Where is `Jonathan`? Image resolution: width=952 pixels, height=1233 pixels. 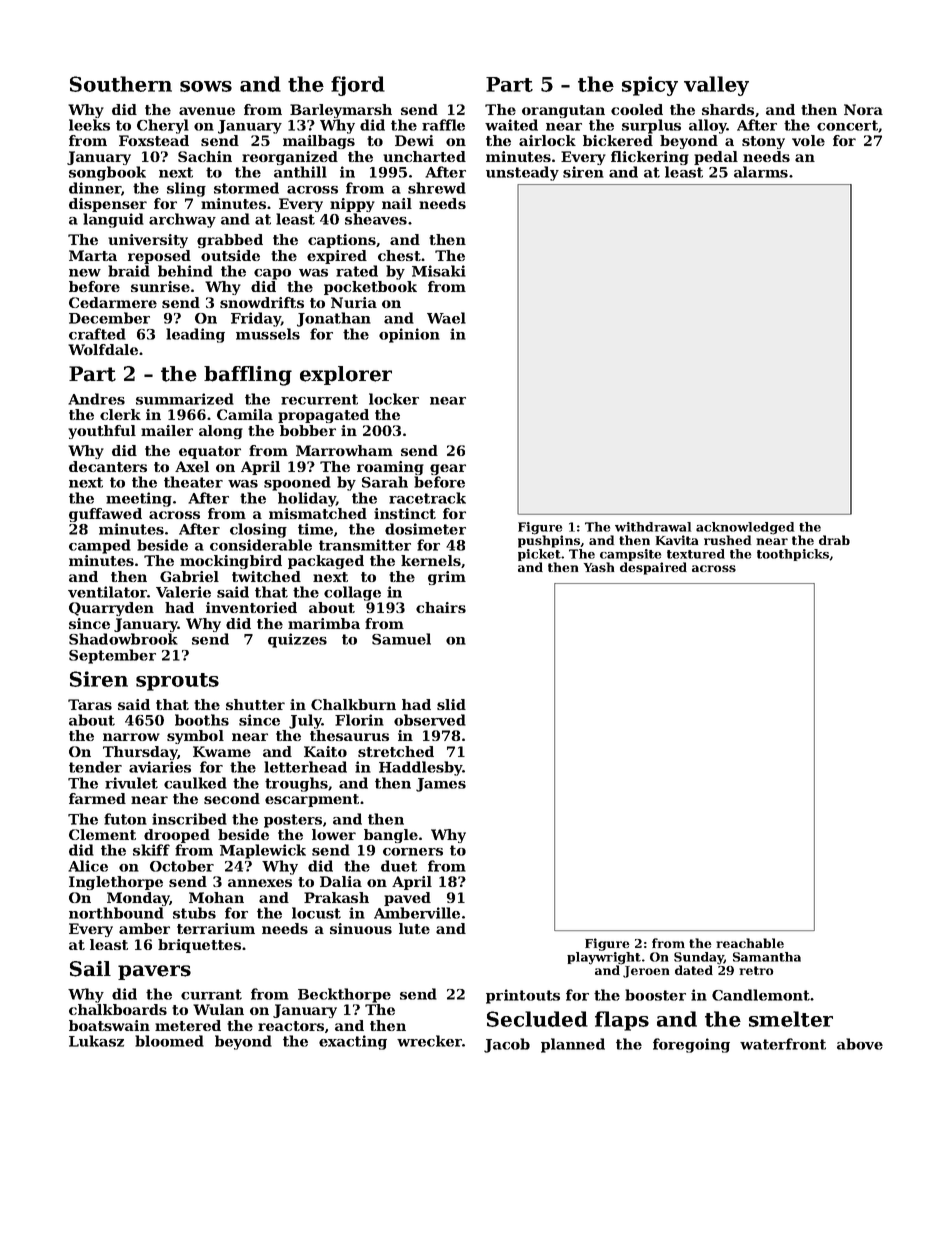
Jonathan is located at coordinates (334, 319).
